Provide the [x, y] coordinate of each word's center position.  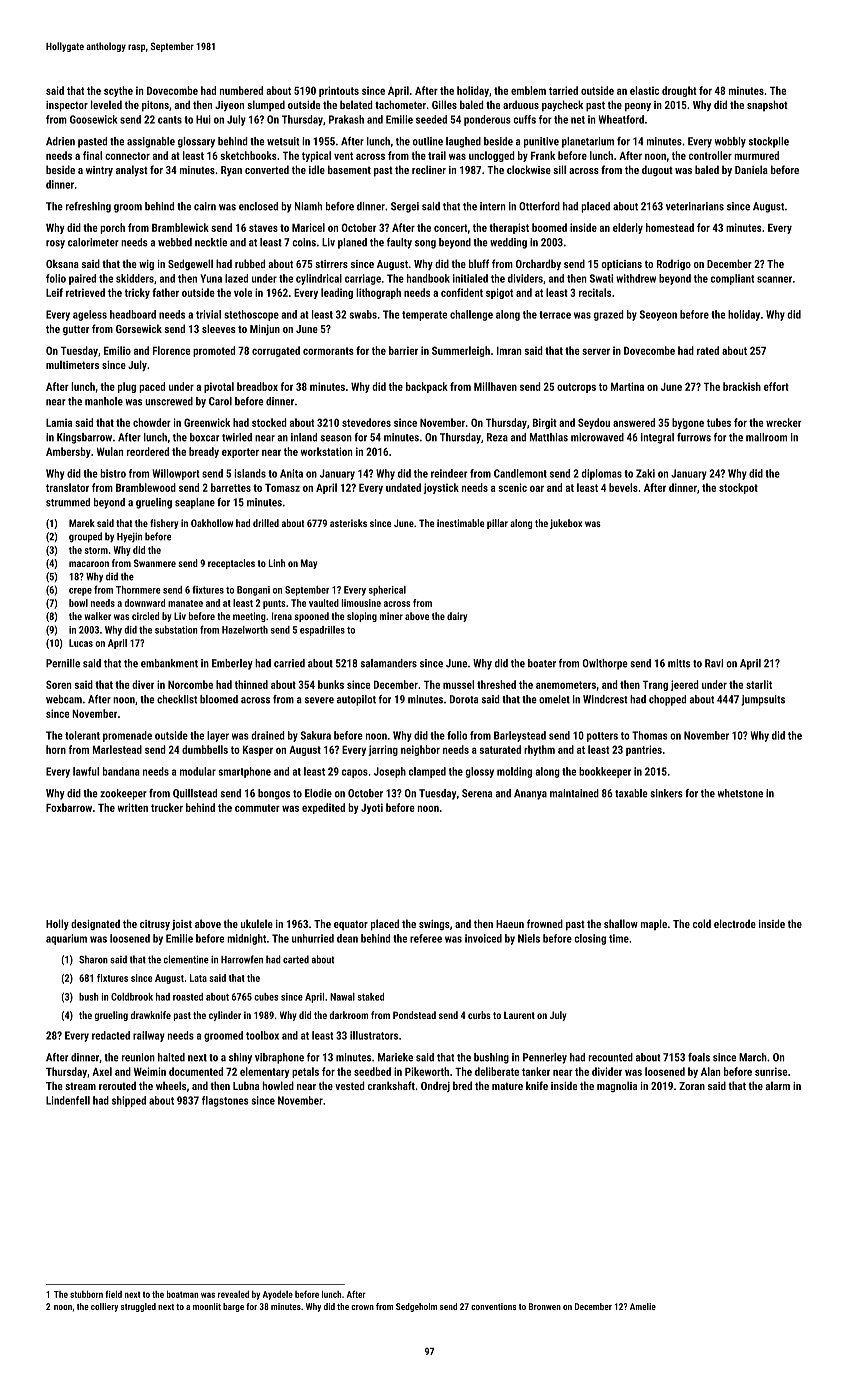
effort [776, 386]
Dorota [464, 699]
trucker [167, 807]
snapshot [767, 105]
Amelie [643, 1306]
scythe [118, 91]
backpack [427, 387]
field [113, 1294]
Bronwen [545, 1306]
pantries [644, 750]
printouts [339, 91]
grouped [85, 537]
